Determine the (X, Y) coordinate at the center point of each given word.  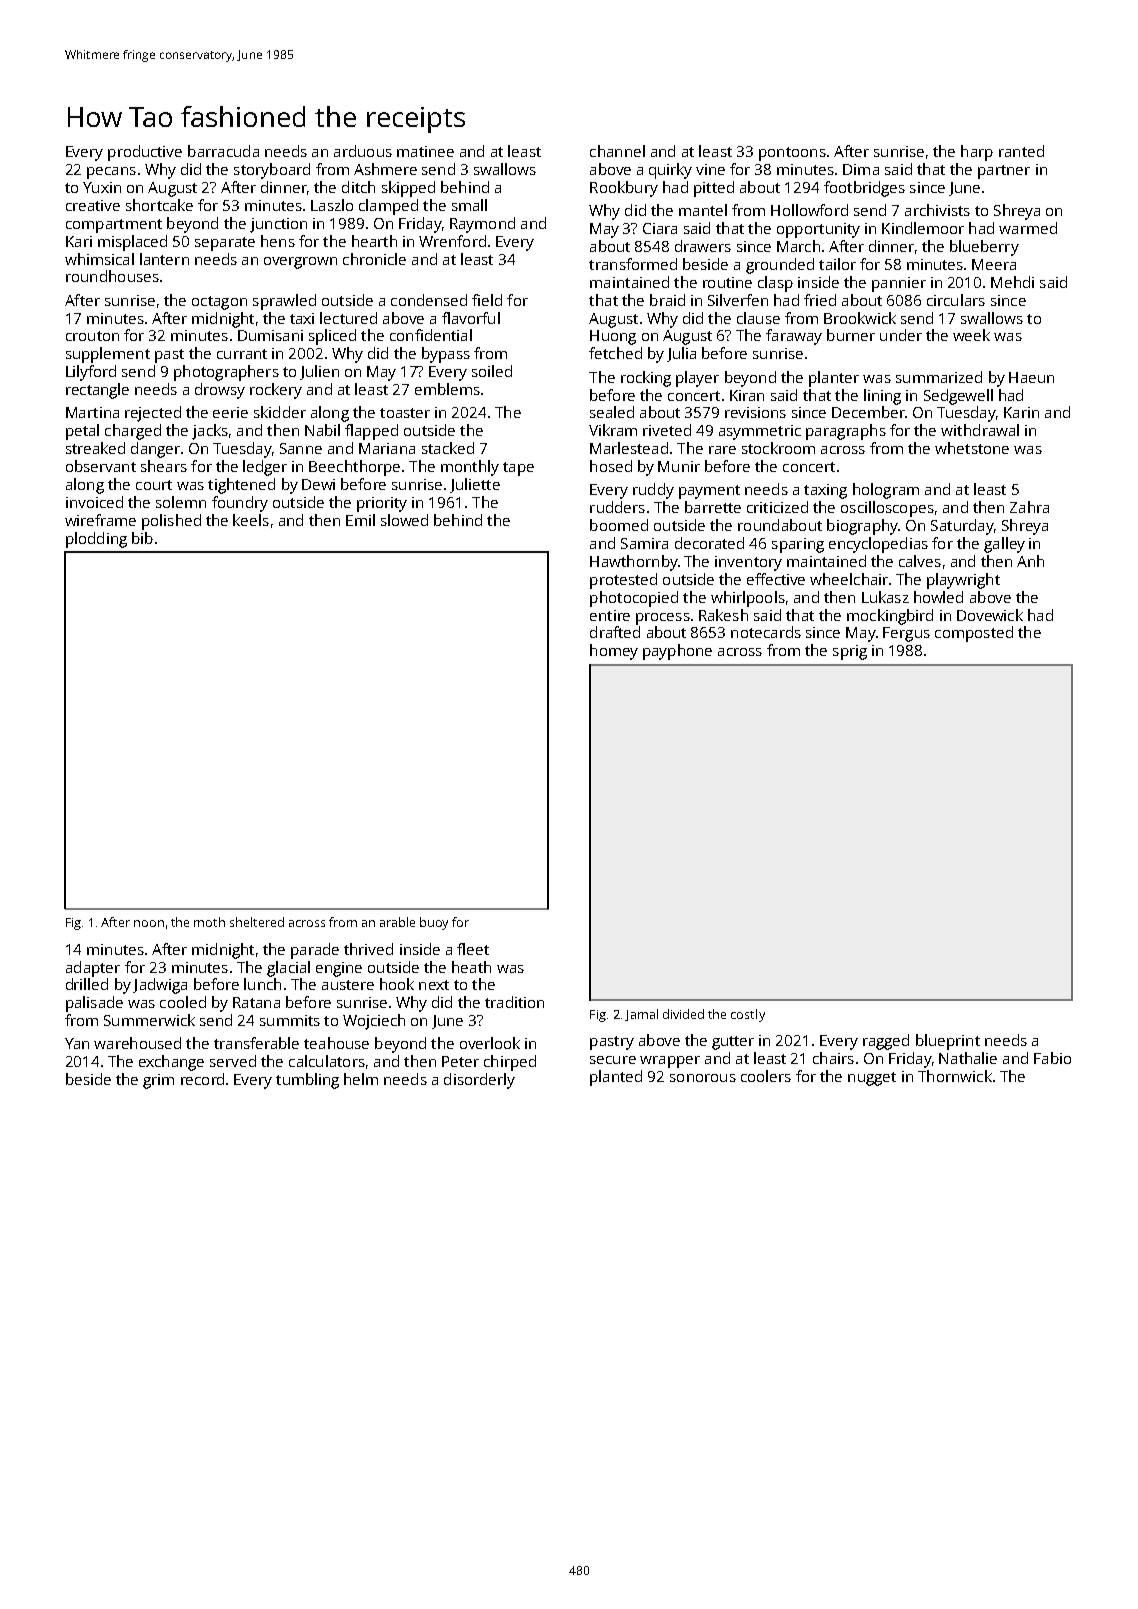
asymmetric (760, 432)
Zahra (1029, 507)
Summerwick (149, 1020)
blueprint (948, 1042)
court (154, 485)
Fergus (906, 634)
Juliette (475, 485)
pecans (111, 173)
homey (614, 652)
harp (977, 153)
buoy (434, 923)
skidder (280, 412)
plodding (96, 540)
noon (149, 923)
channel (617, 151)
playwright (963, 581)
